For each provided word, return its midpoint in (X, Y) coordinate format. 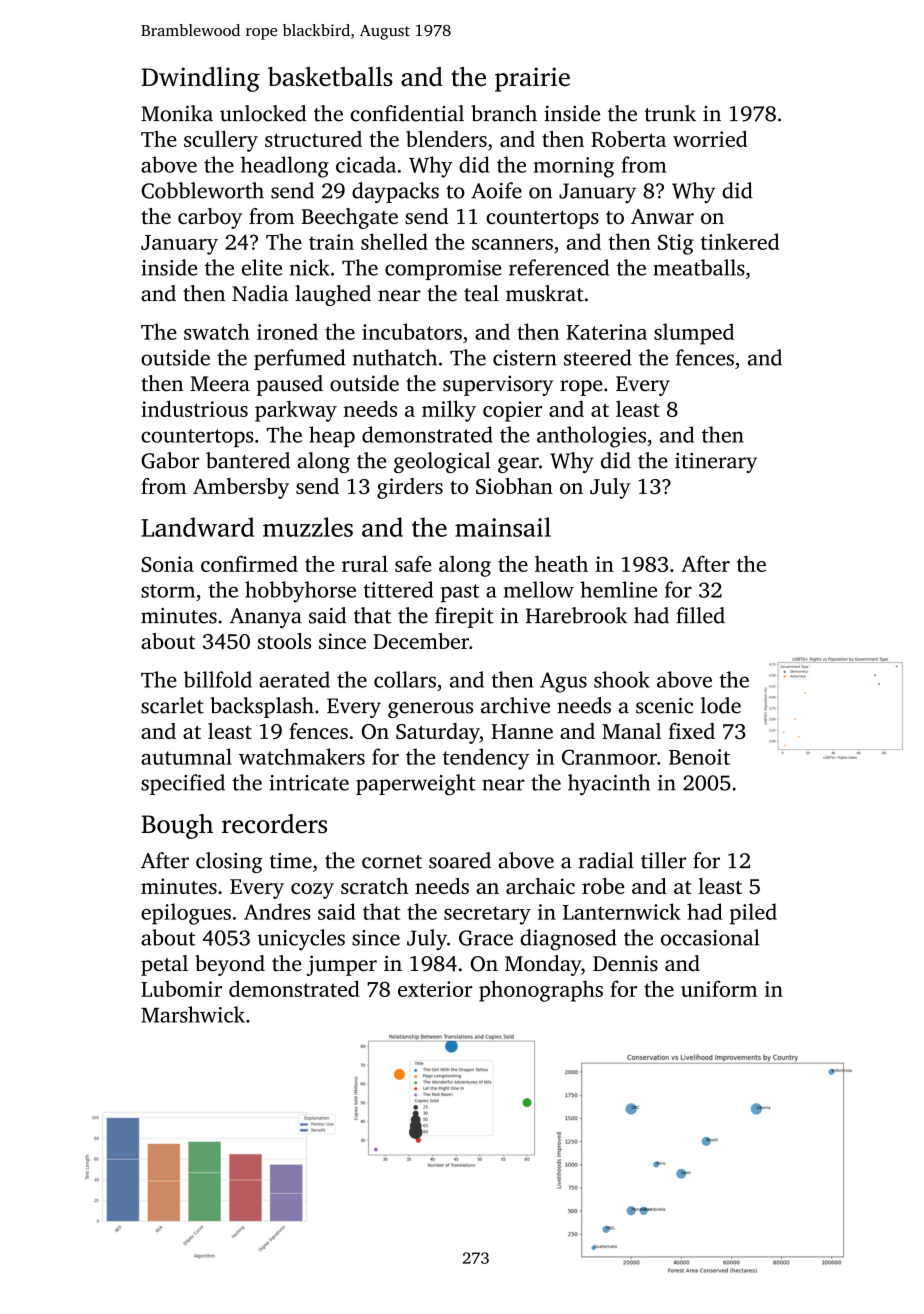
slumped (694, 334)
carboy (210, 218)
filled (700, 615)
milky (449, 411)
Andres (277, 911)
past (460, 593)
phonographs (541, 991)
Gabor (170, 460)
